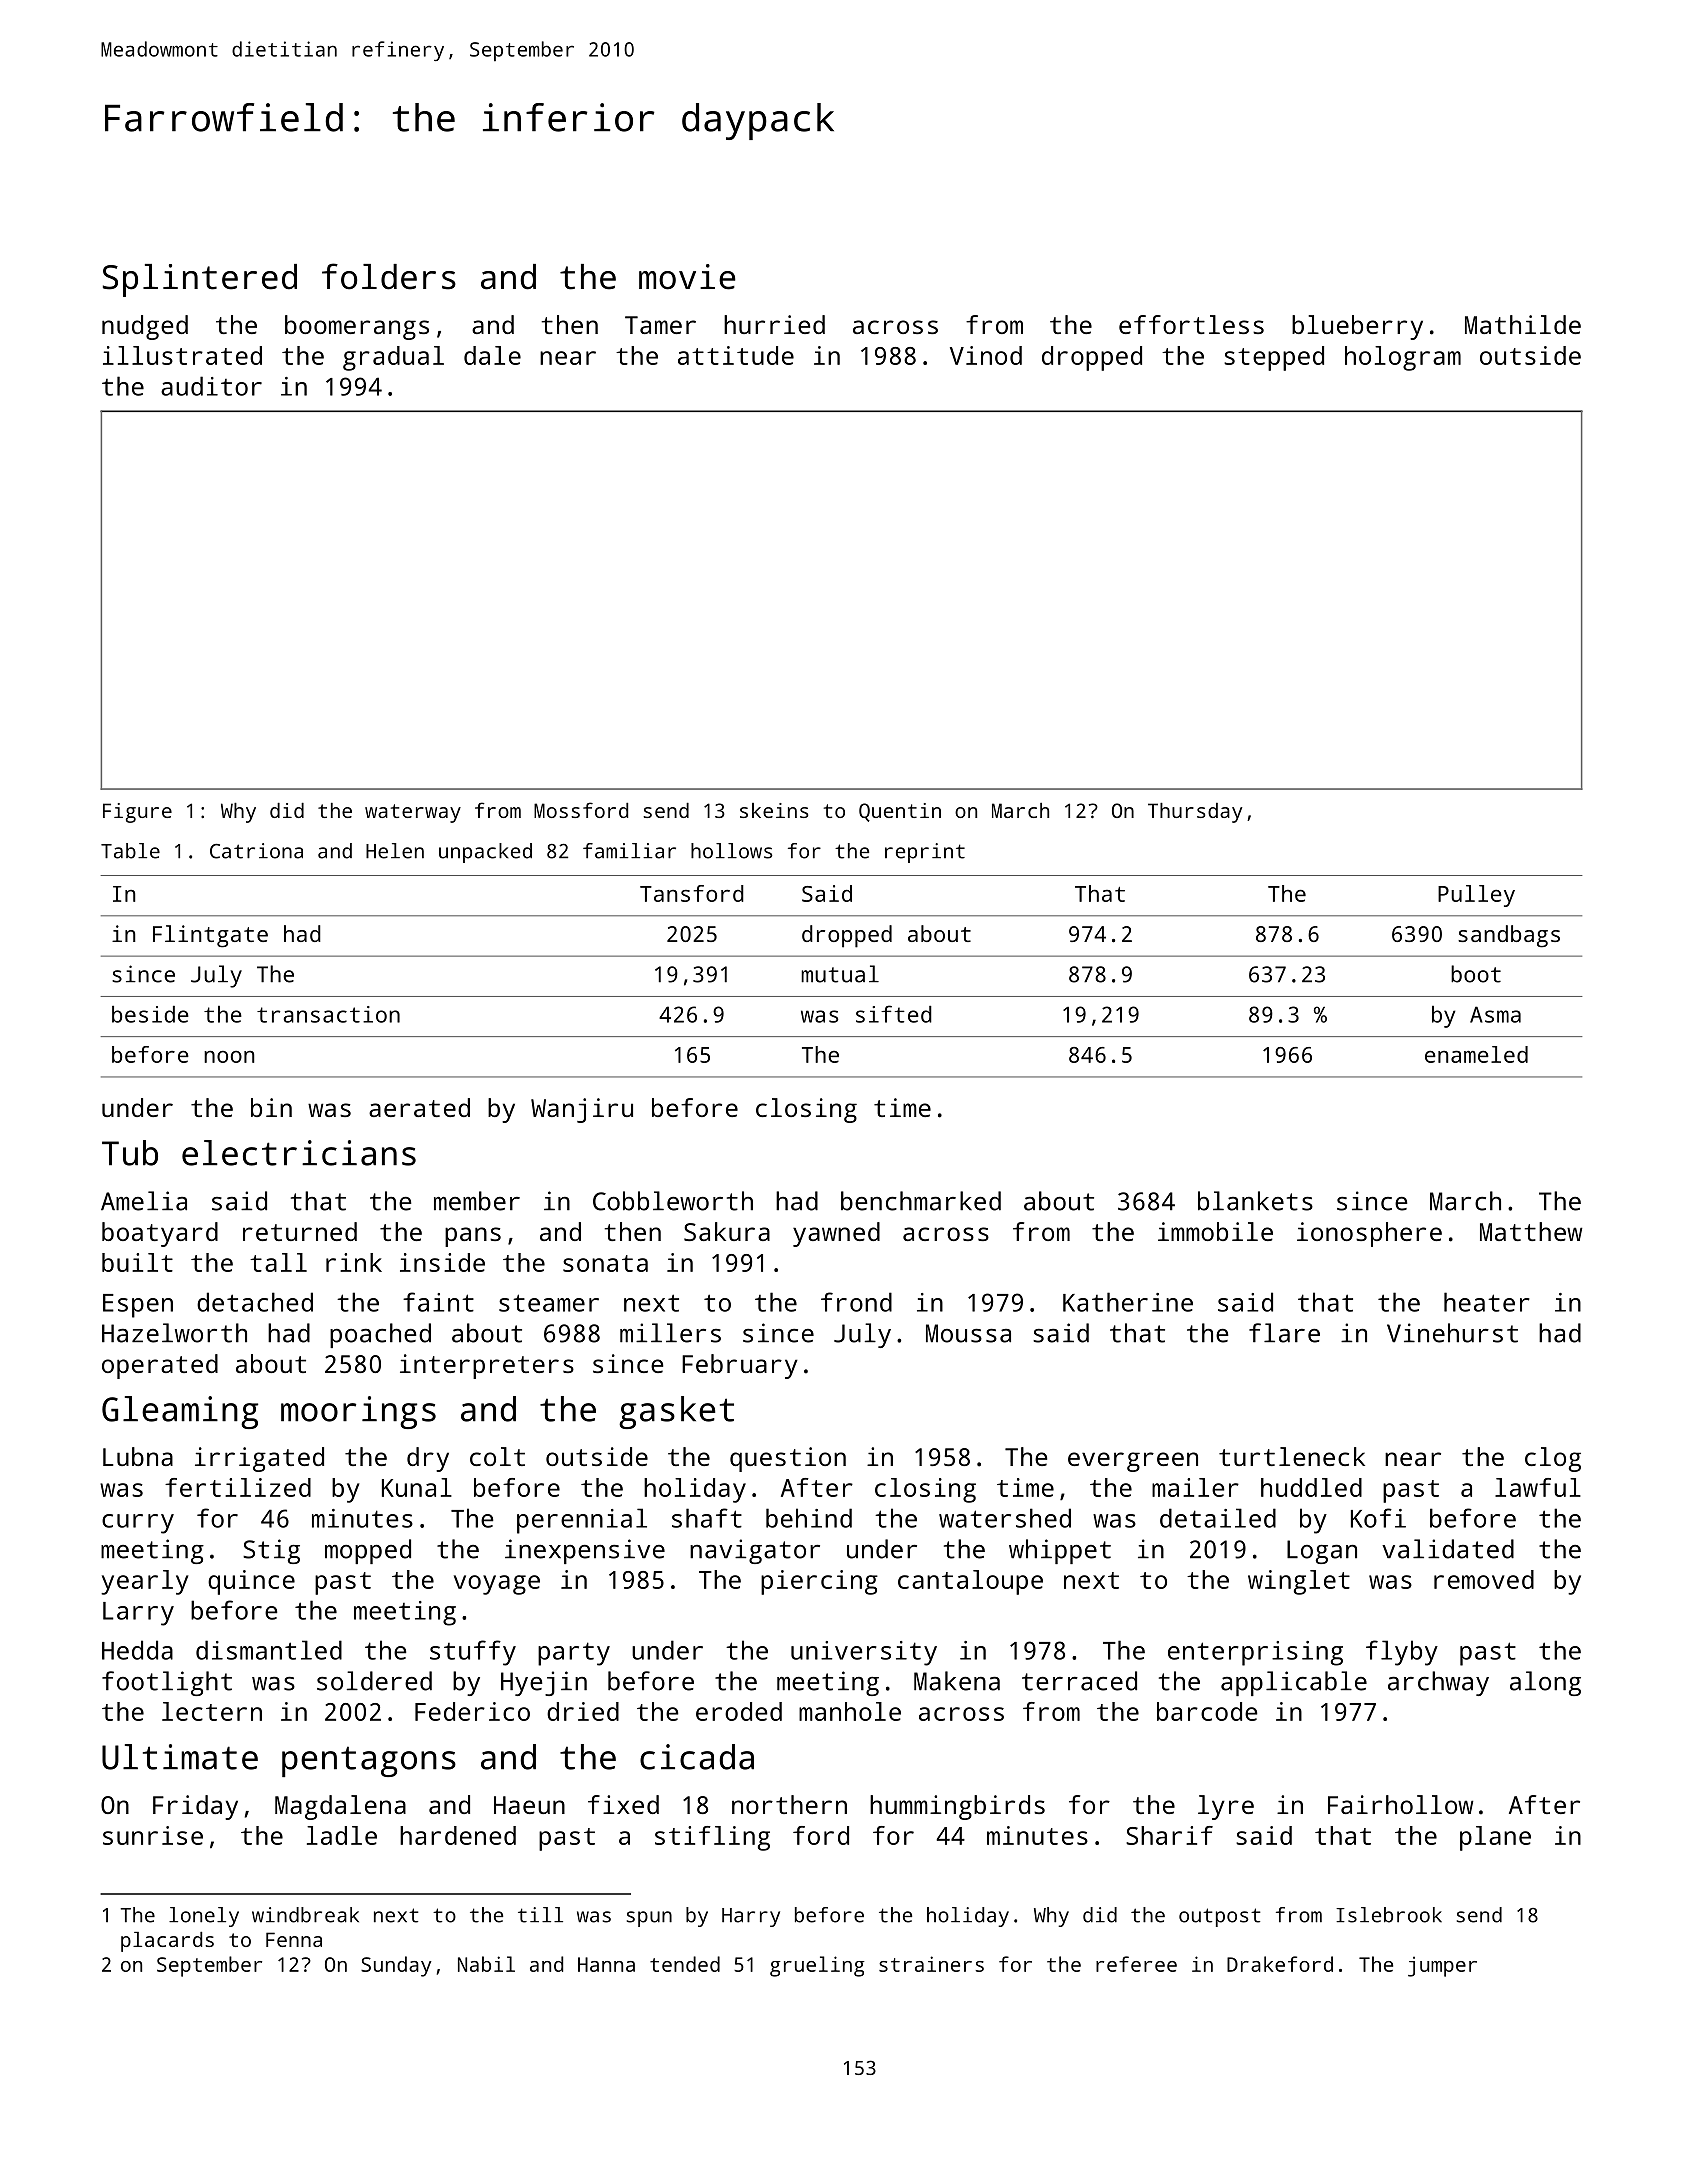 This screenshot has height=2178, width=1683. Describe the element at coordinates (1079, 1681) in the screenshot. I see `terraced` at that location.
